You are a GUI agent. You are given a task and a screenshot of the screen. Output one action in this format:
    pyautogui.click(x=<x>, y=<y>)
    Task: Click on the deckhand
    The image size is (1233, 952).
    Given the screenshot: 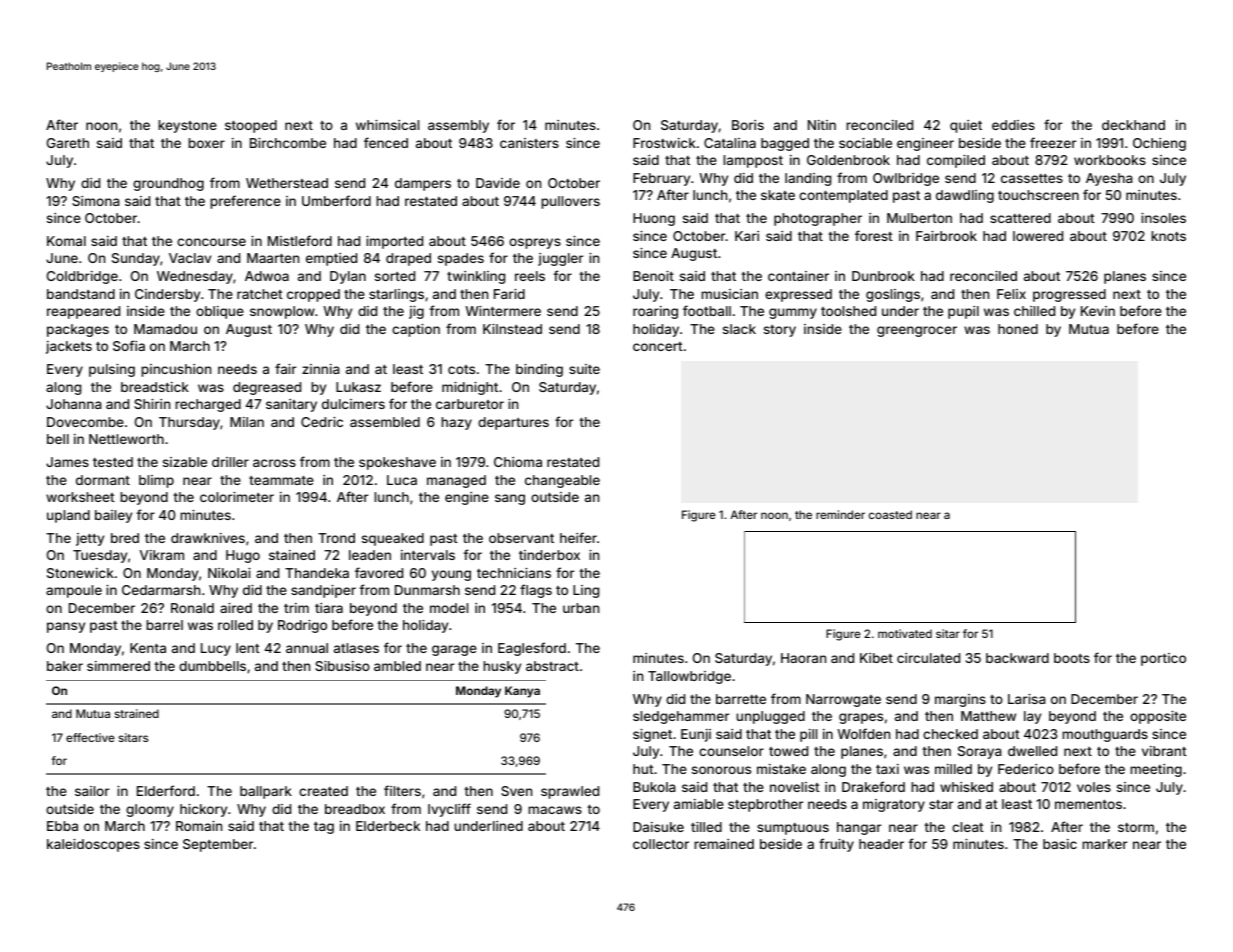 What is the action you would take?
    pyautogui.click(x=1133, y=125)
